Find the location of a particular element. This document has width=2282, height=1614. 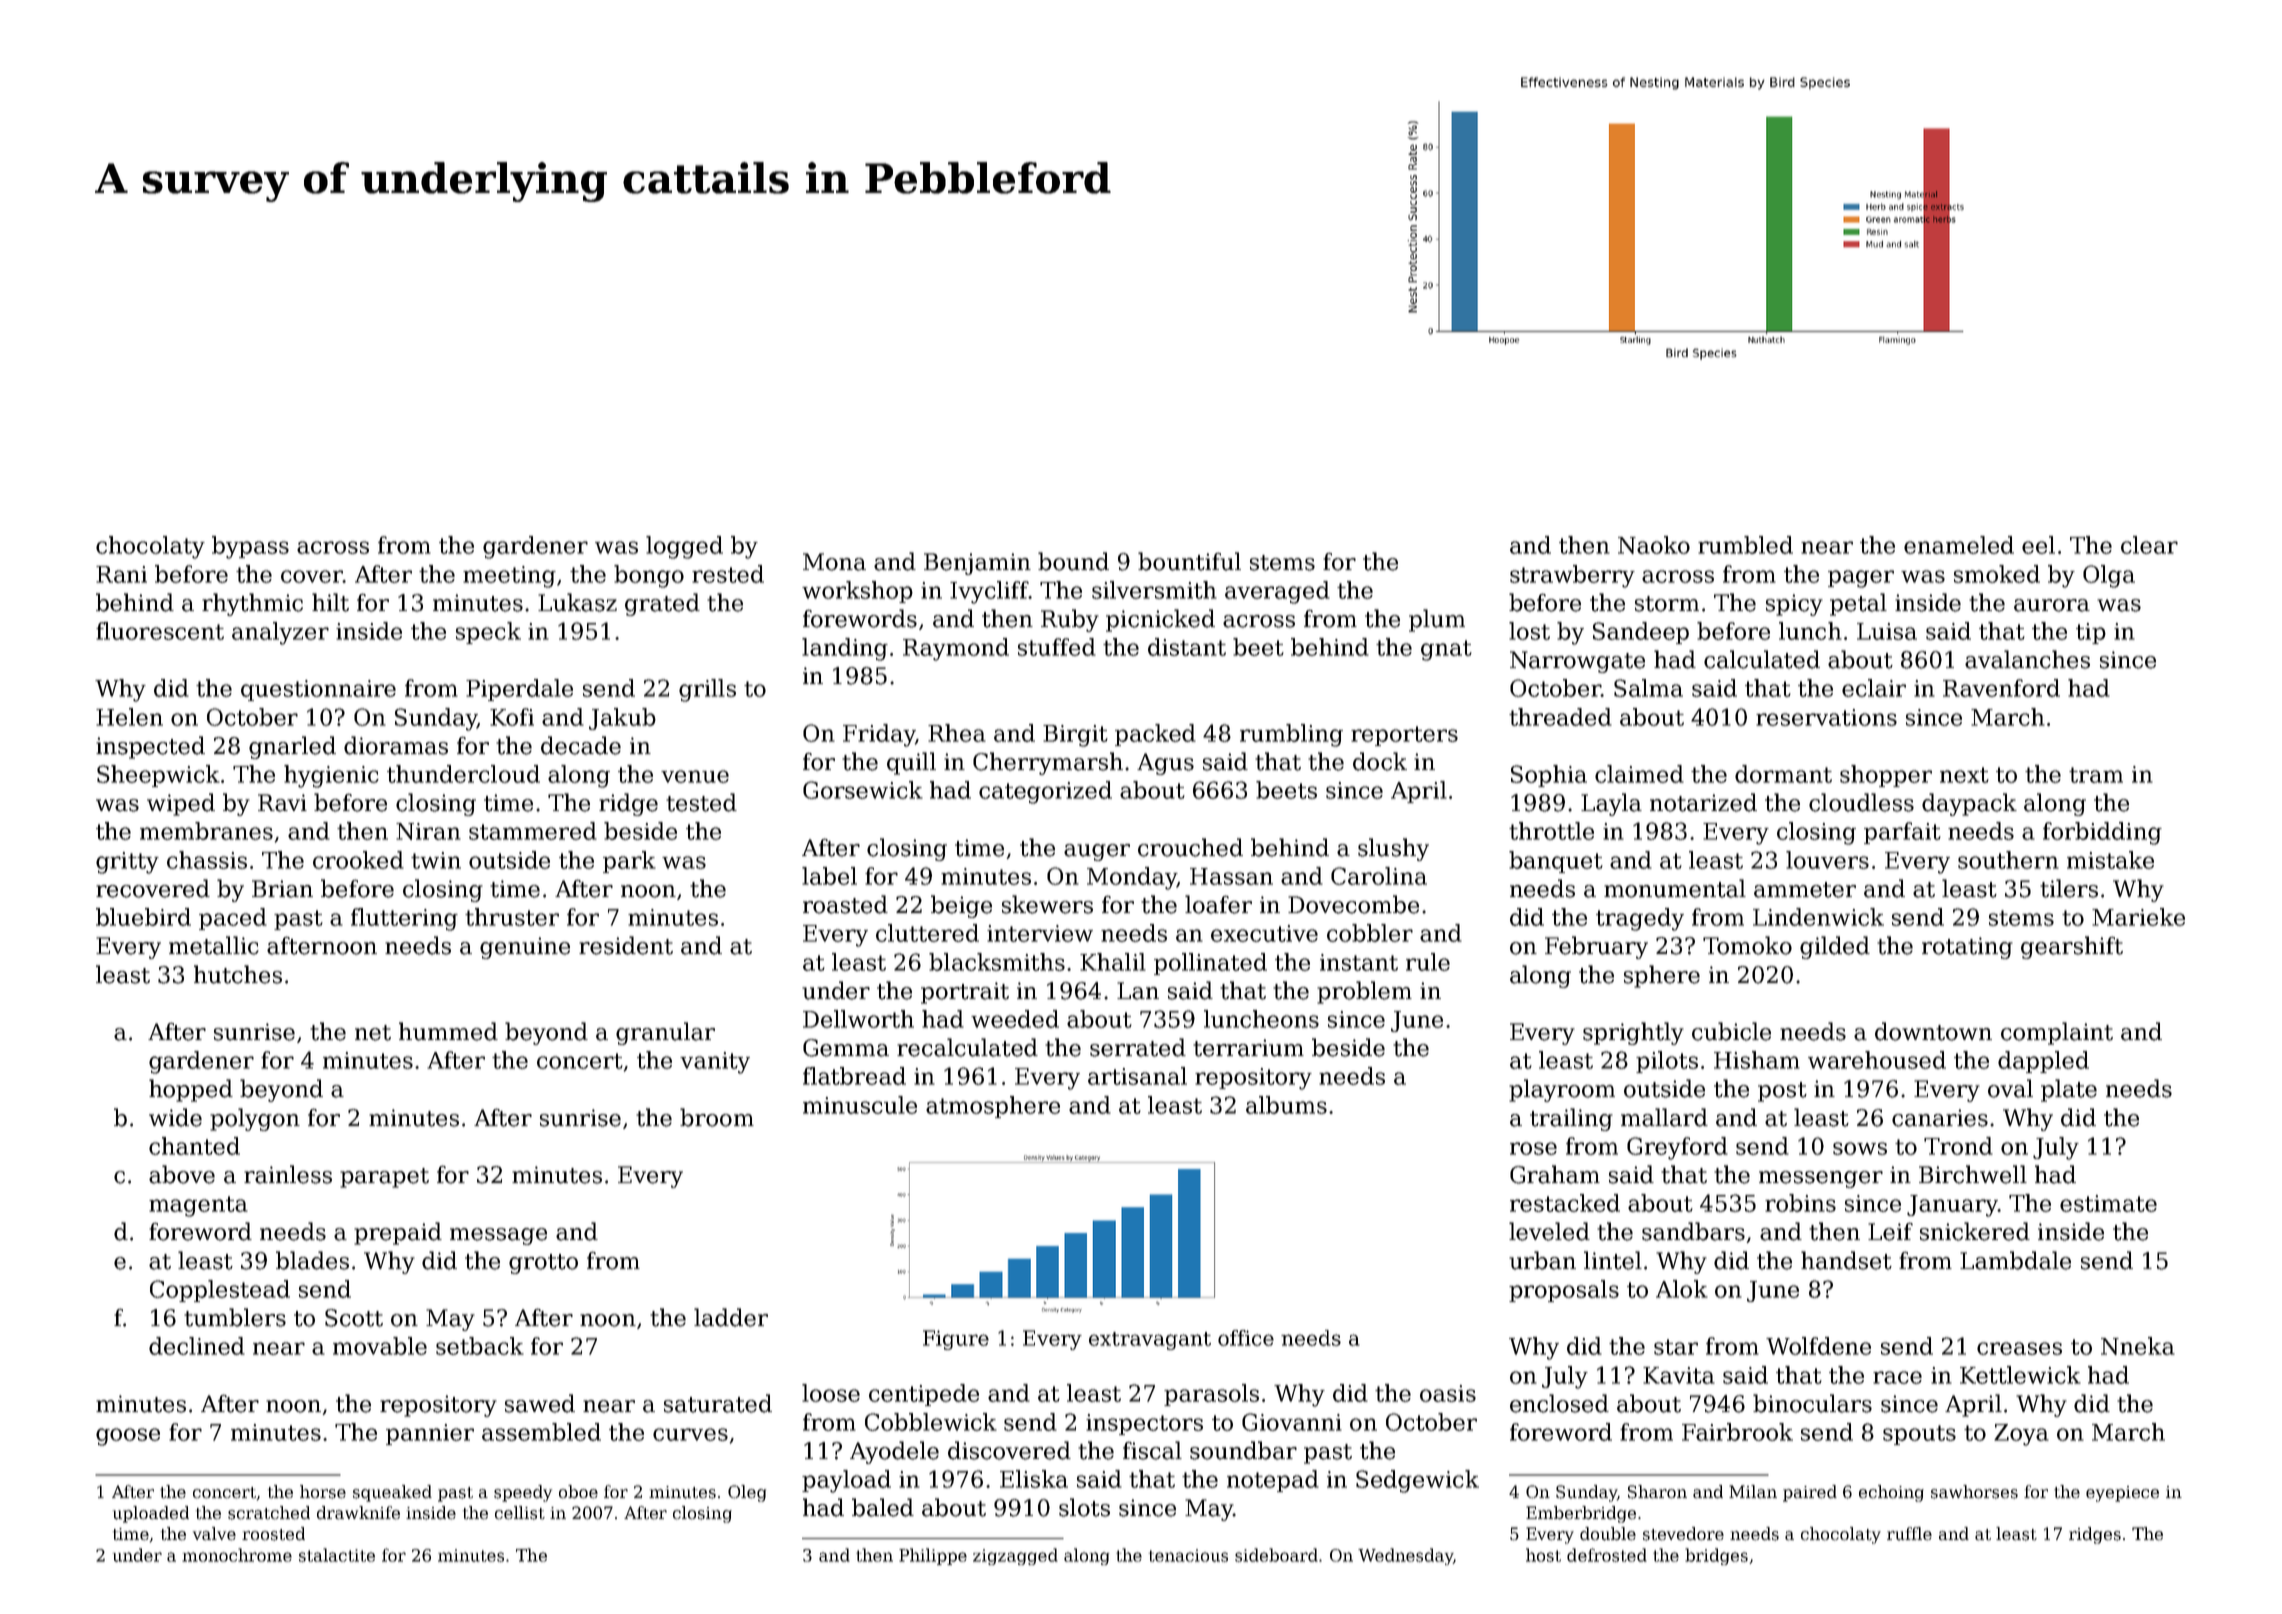

dappled is located at coordinates (2043, 1062).
